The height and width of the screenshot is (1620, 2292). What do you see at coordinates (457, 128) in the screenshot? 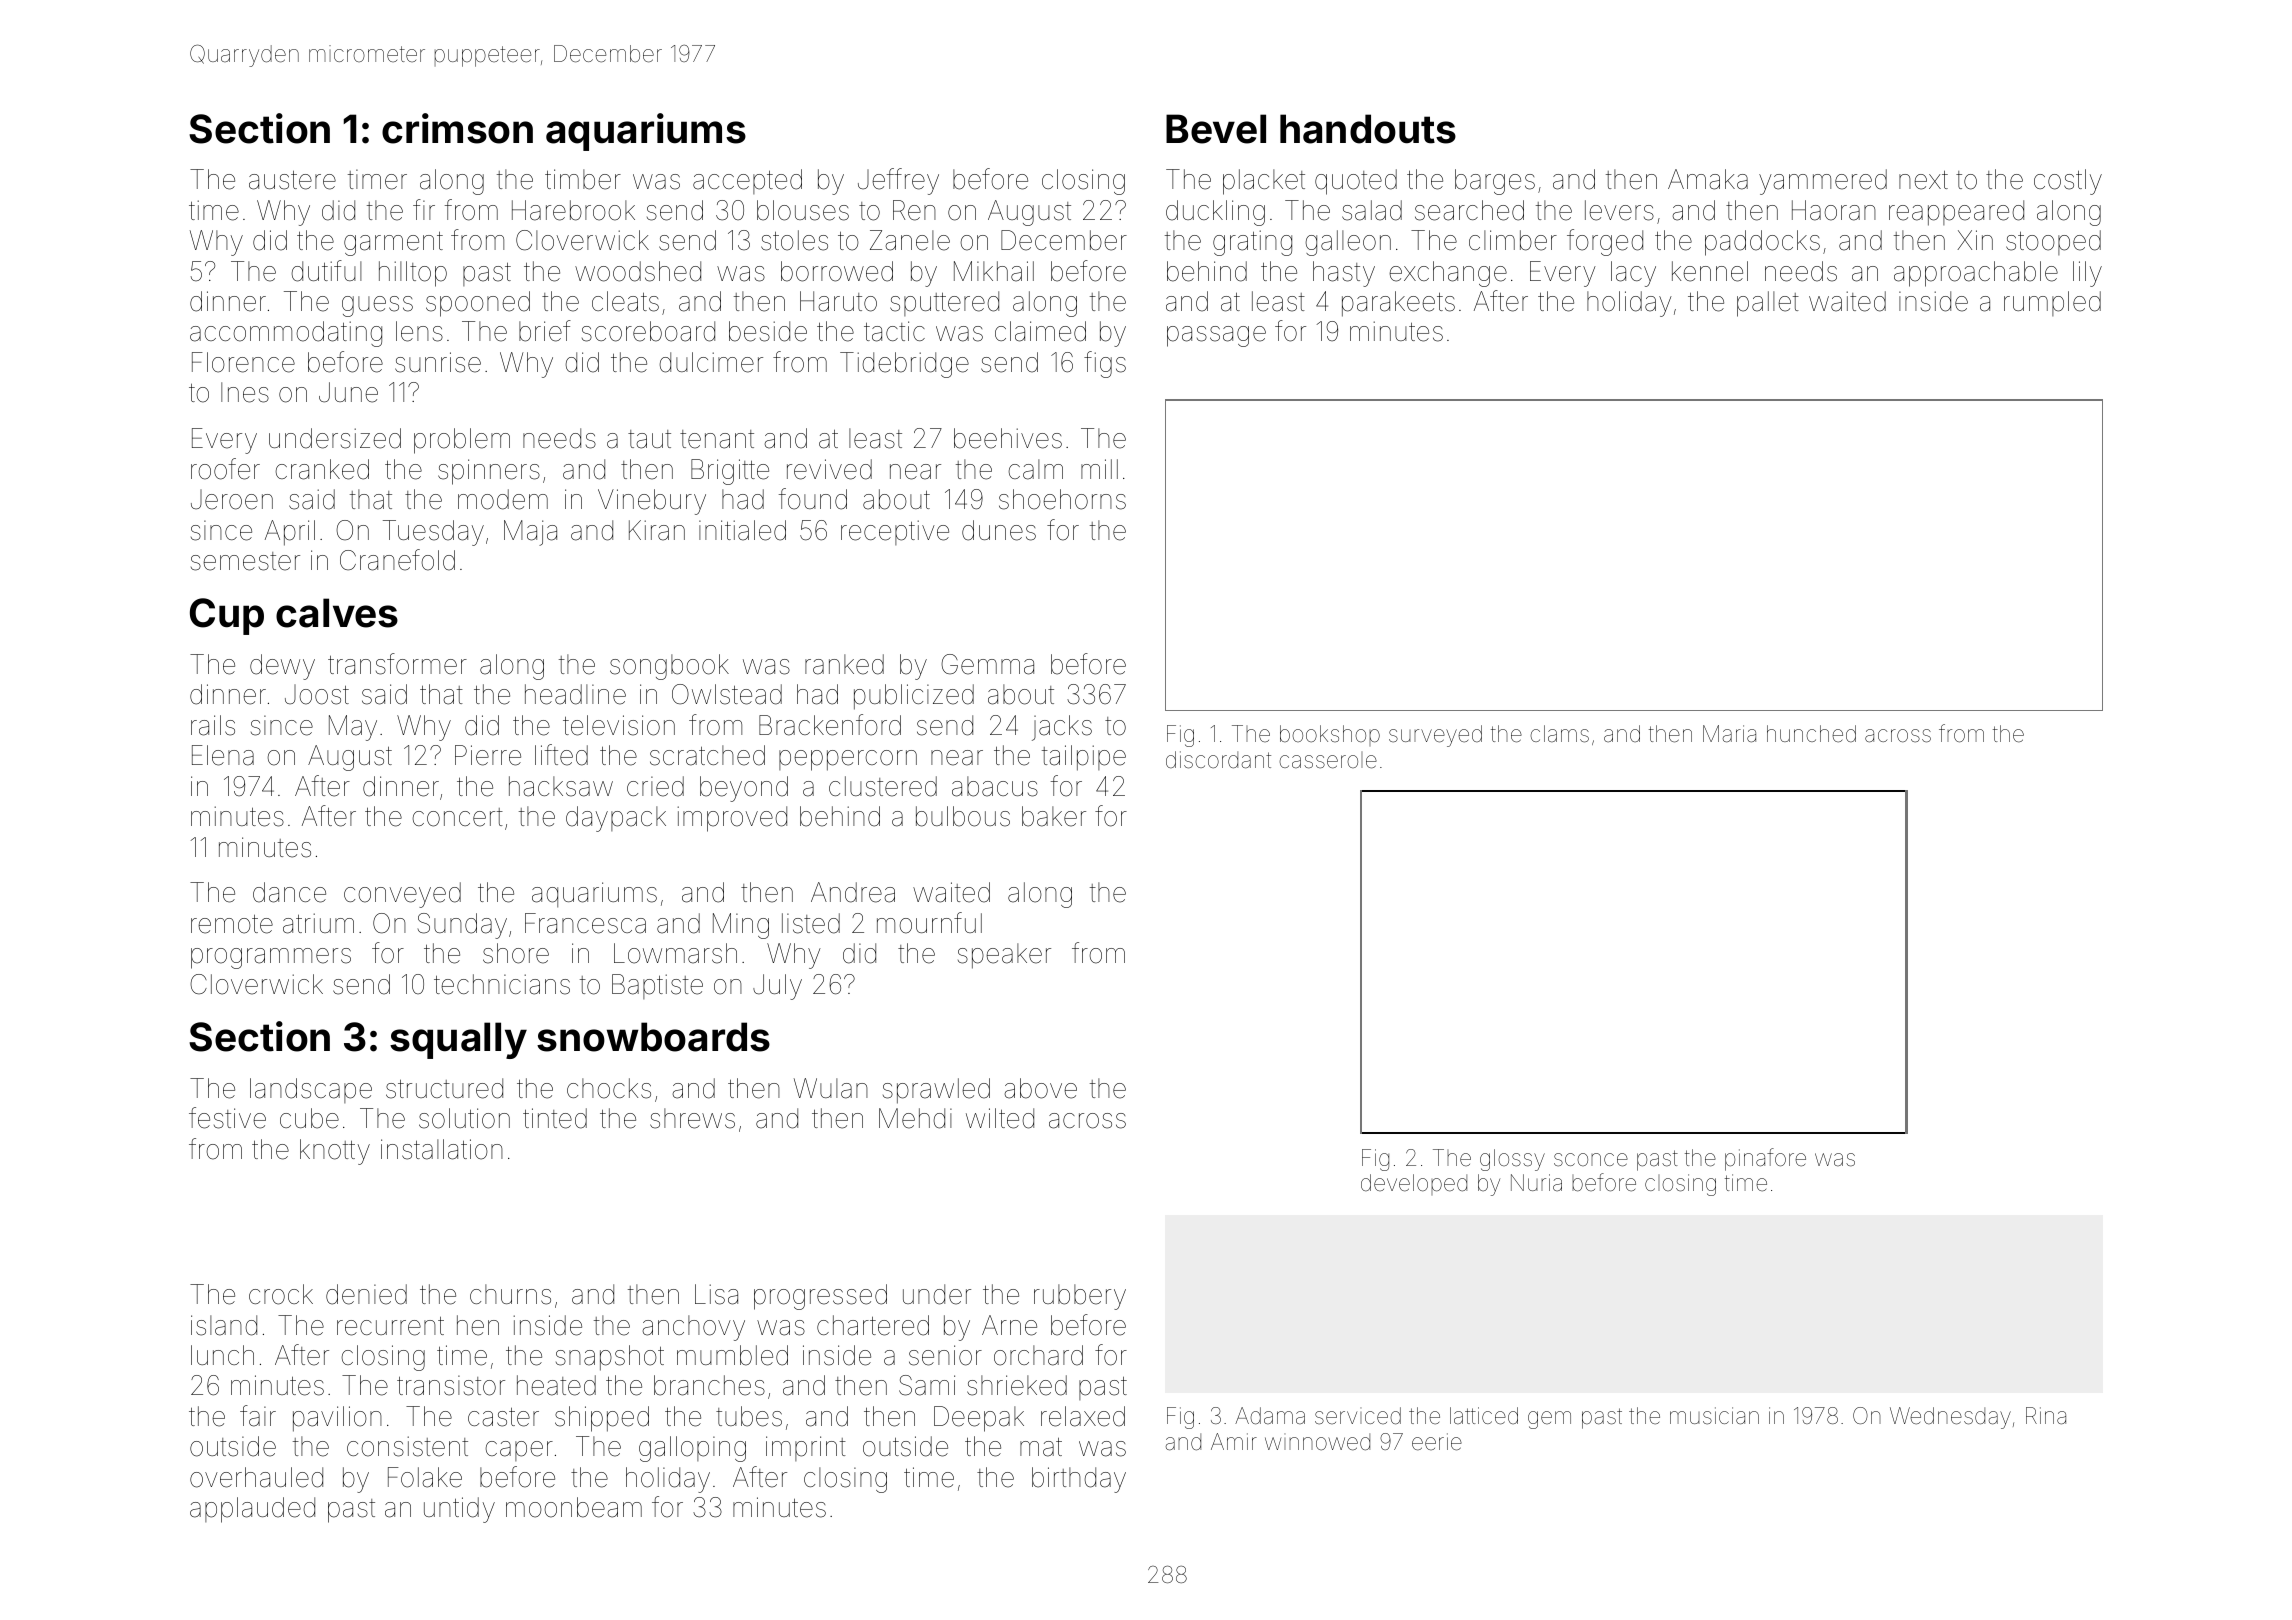
I see `crimson` at bounding box center [457, 128].
